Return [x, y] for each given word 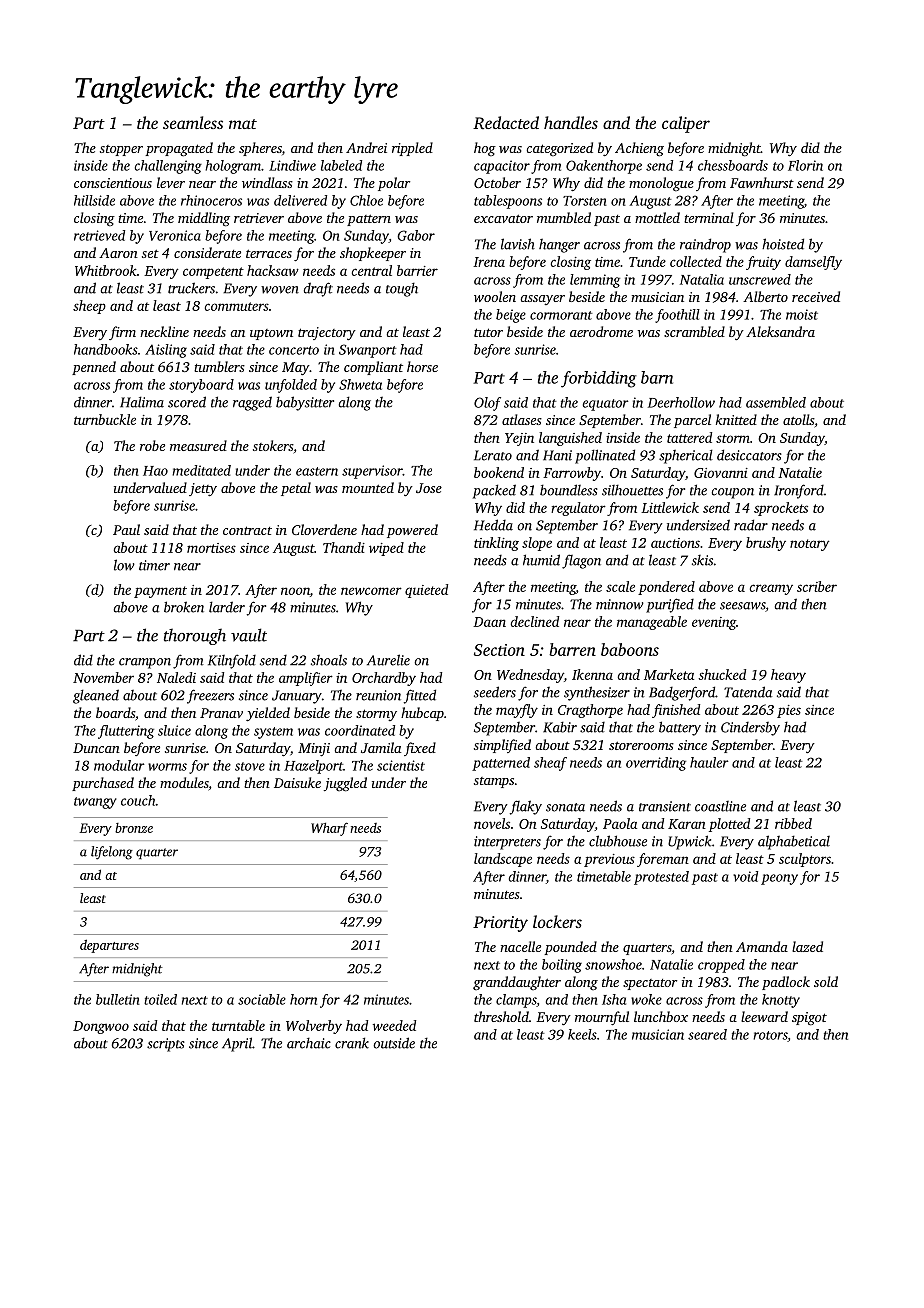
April [237, 1044]
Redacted [506, 122]
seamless [193, 122]
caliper [686, 124]
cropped [721, 966]
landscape [503, 860]
